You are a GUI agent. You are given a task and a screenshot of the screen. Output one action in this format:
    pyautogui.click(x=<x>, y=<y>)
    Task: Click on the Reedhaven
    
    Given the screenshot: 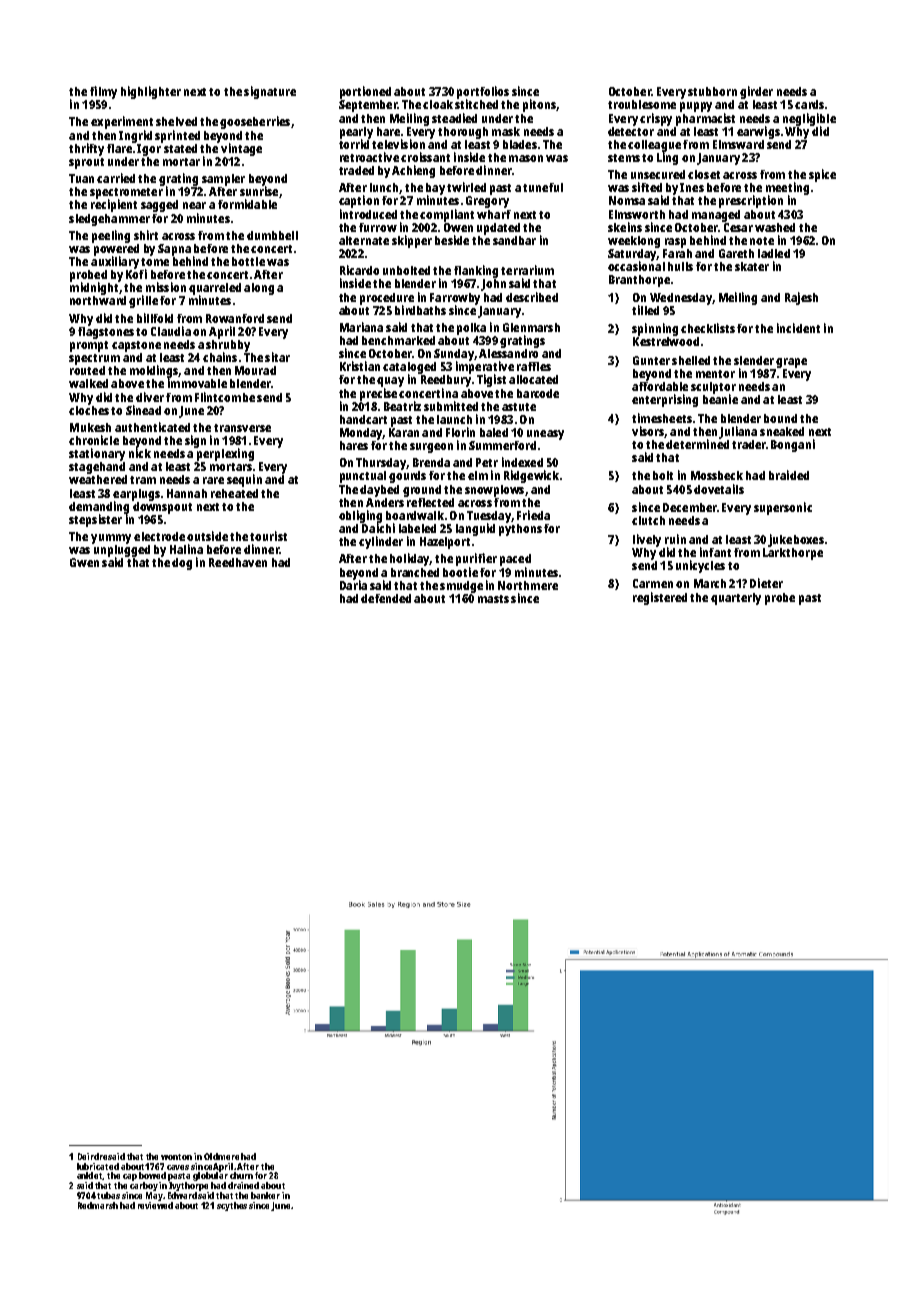 What is the action you would take?
    pyautogui.click(x=238, y=562)
